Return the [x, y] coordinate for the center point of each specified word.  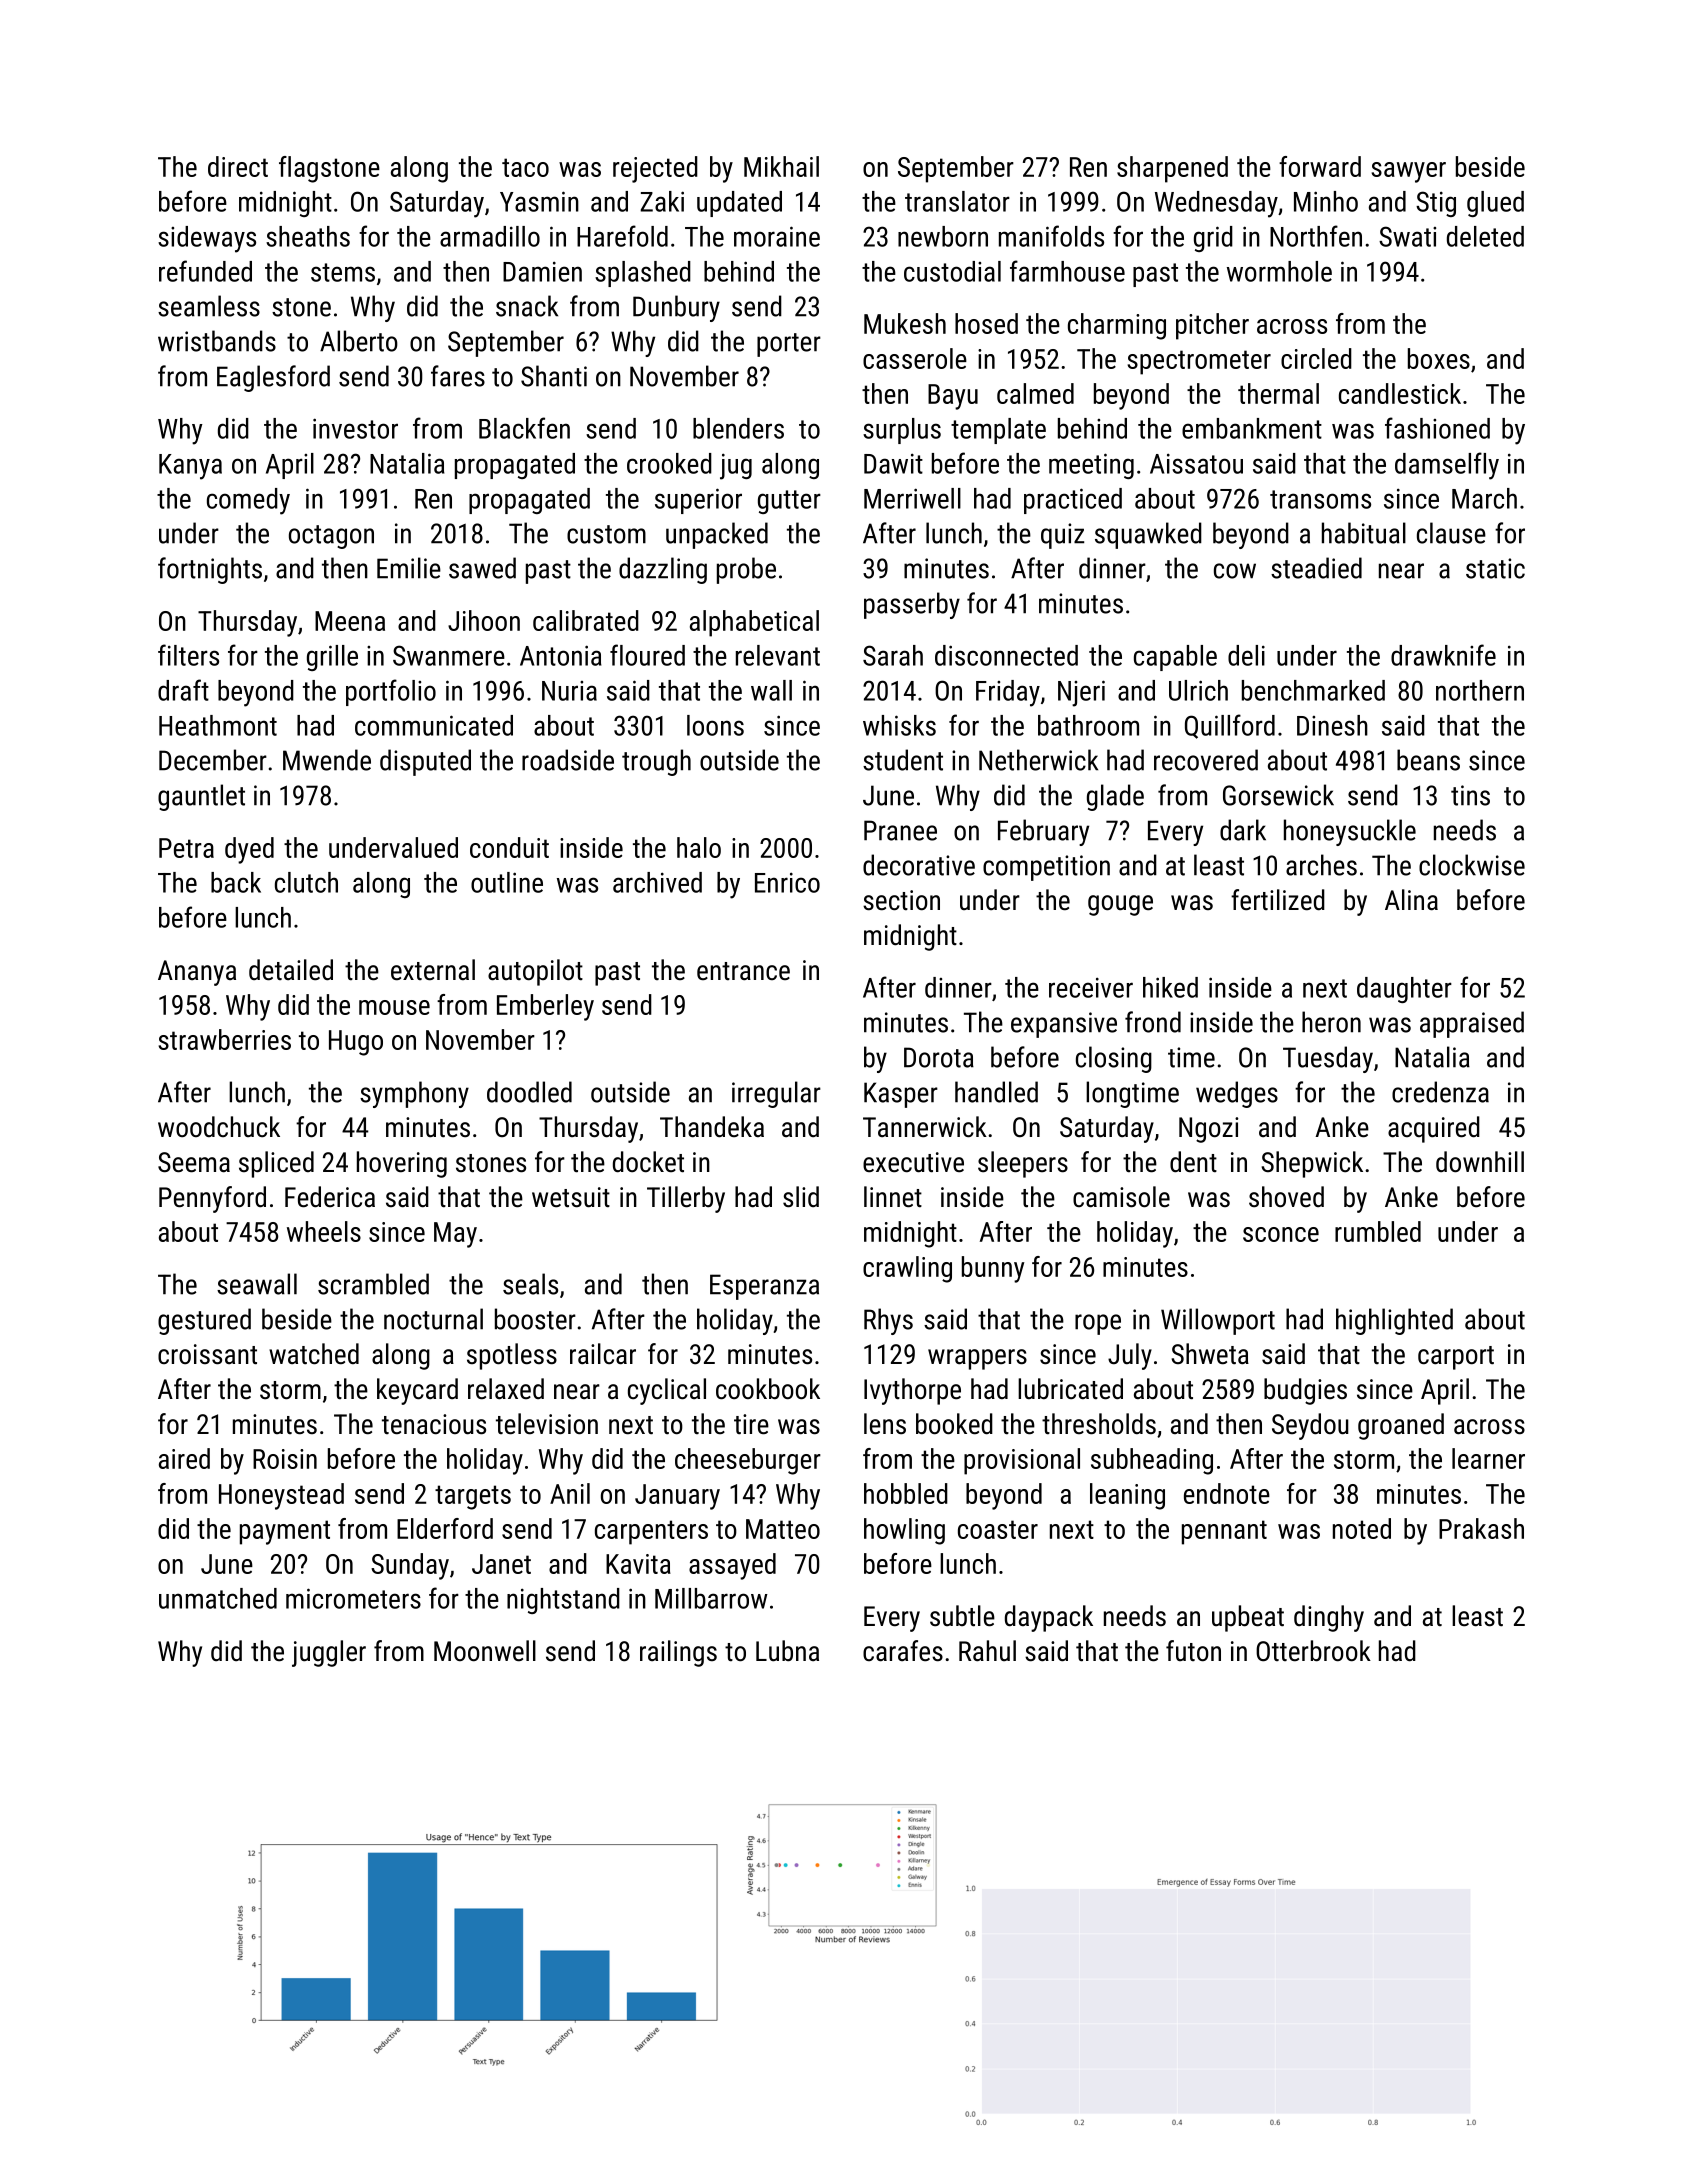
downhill [1480, 1162]
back [236, 882]
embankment [1252, 428]
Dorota [939, 1057]
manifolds [1051, 236]
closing [1114, 1059]
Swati [1407, 236]
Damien [542, 271]
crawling [907, 1269]
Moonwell [485, 1651]
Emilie [409, 568]
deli [1246, 655]
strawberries [224, 1039]
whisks [899, 725]
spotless [512, 1356]
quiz [1062, 536]
